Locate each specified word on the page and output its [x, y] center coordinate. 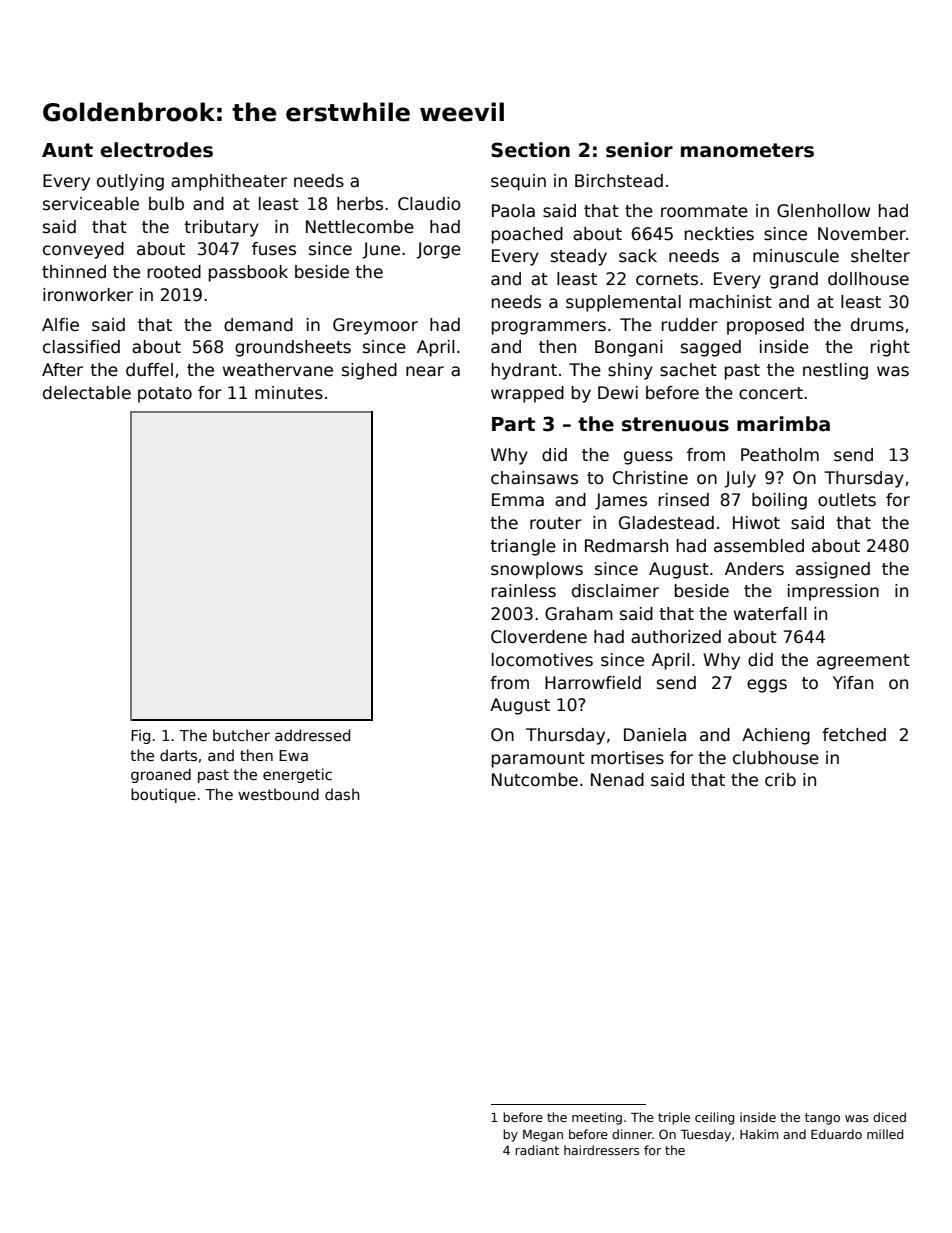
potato [165, 395]
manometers [747, 150]
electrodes [156, 150]
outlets [847, 500]
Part [513, 424]
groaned [161, 775]
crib [780, 780]
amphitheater [229, 182]
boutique [163, 795]
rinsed [684, 500]
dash [342, 794]
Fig [140, 736]
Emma [518, 500]
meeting [597, 1118]
